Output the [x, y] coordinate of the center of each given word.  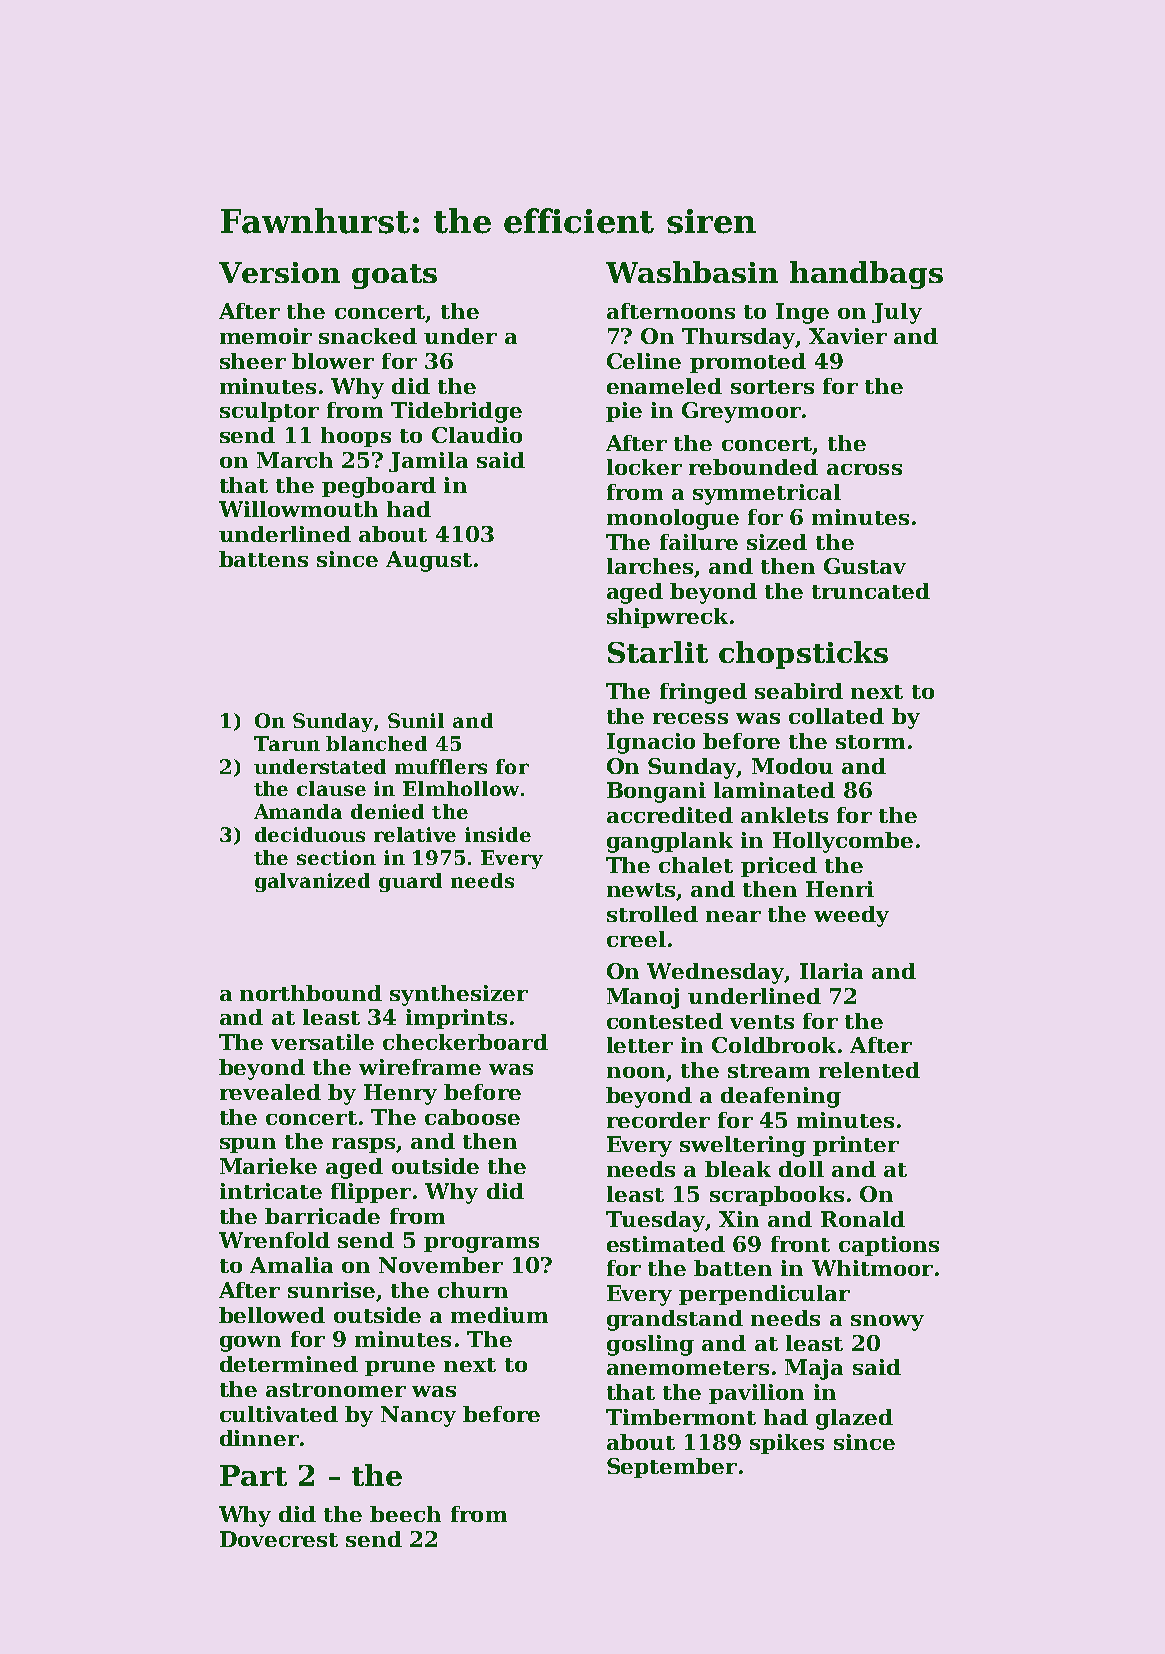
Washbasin [692, 272]
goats [394, 276]
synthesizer [459, 995]
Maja [814, 1369]
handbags [866, 275]
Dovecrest [279, 1539]
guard [410, 882]
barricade [322, 1216]
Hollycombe [843, 842]
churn [473, 1290]
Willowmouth [298, 509]
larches [650, 566]
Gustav [865, 566]
